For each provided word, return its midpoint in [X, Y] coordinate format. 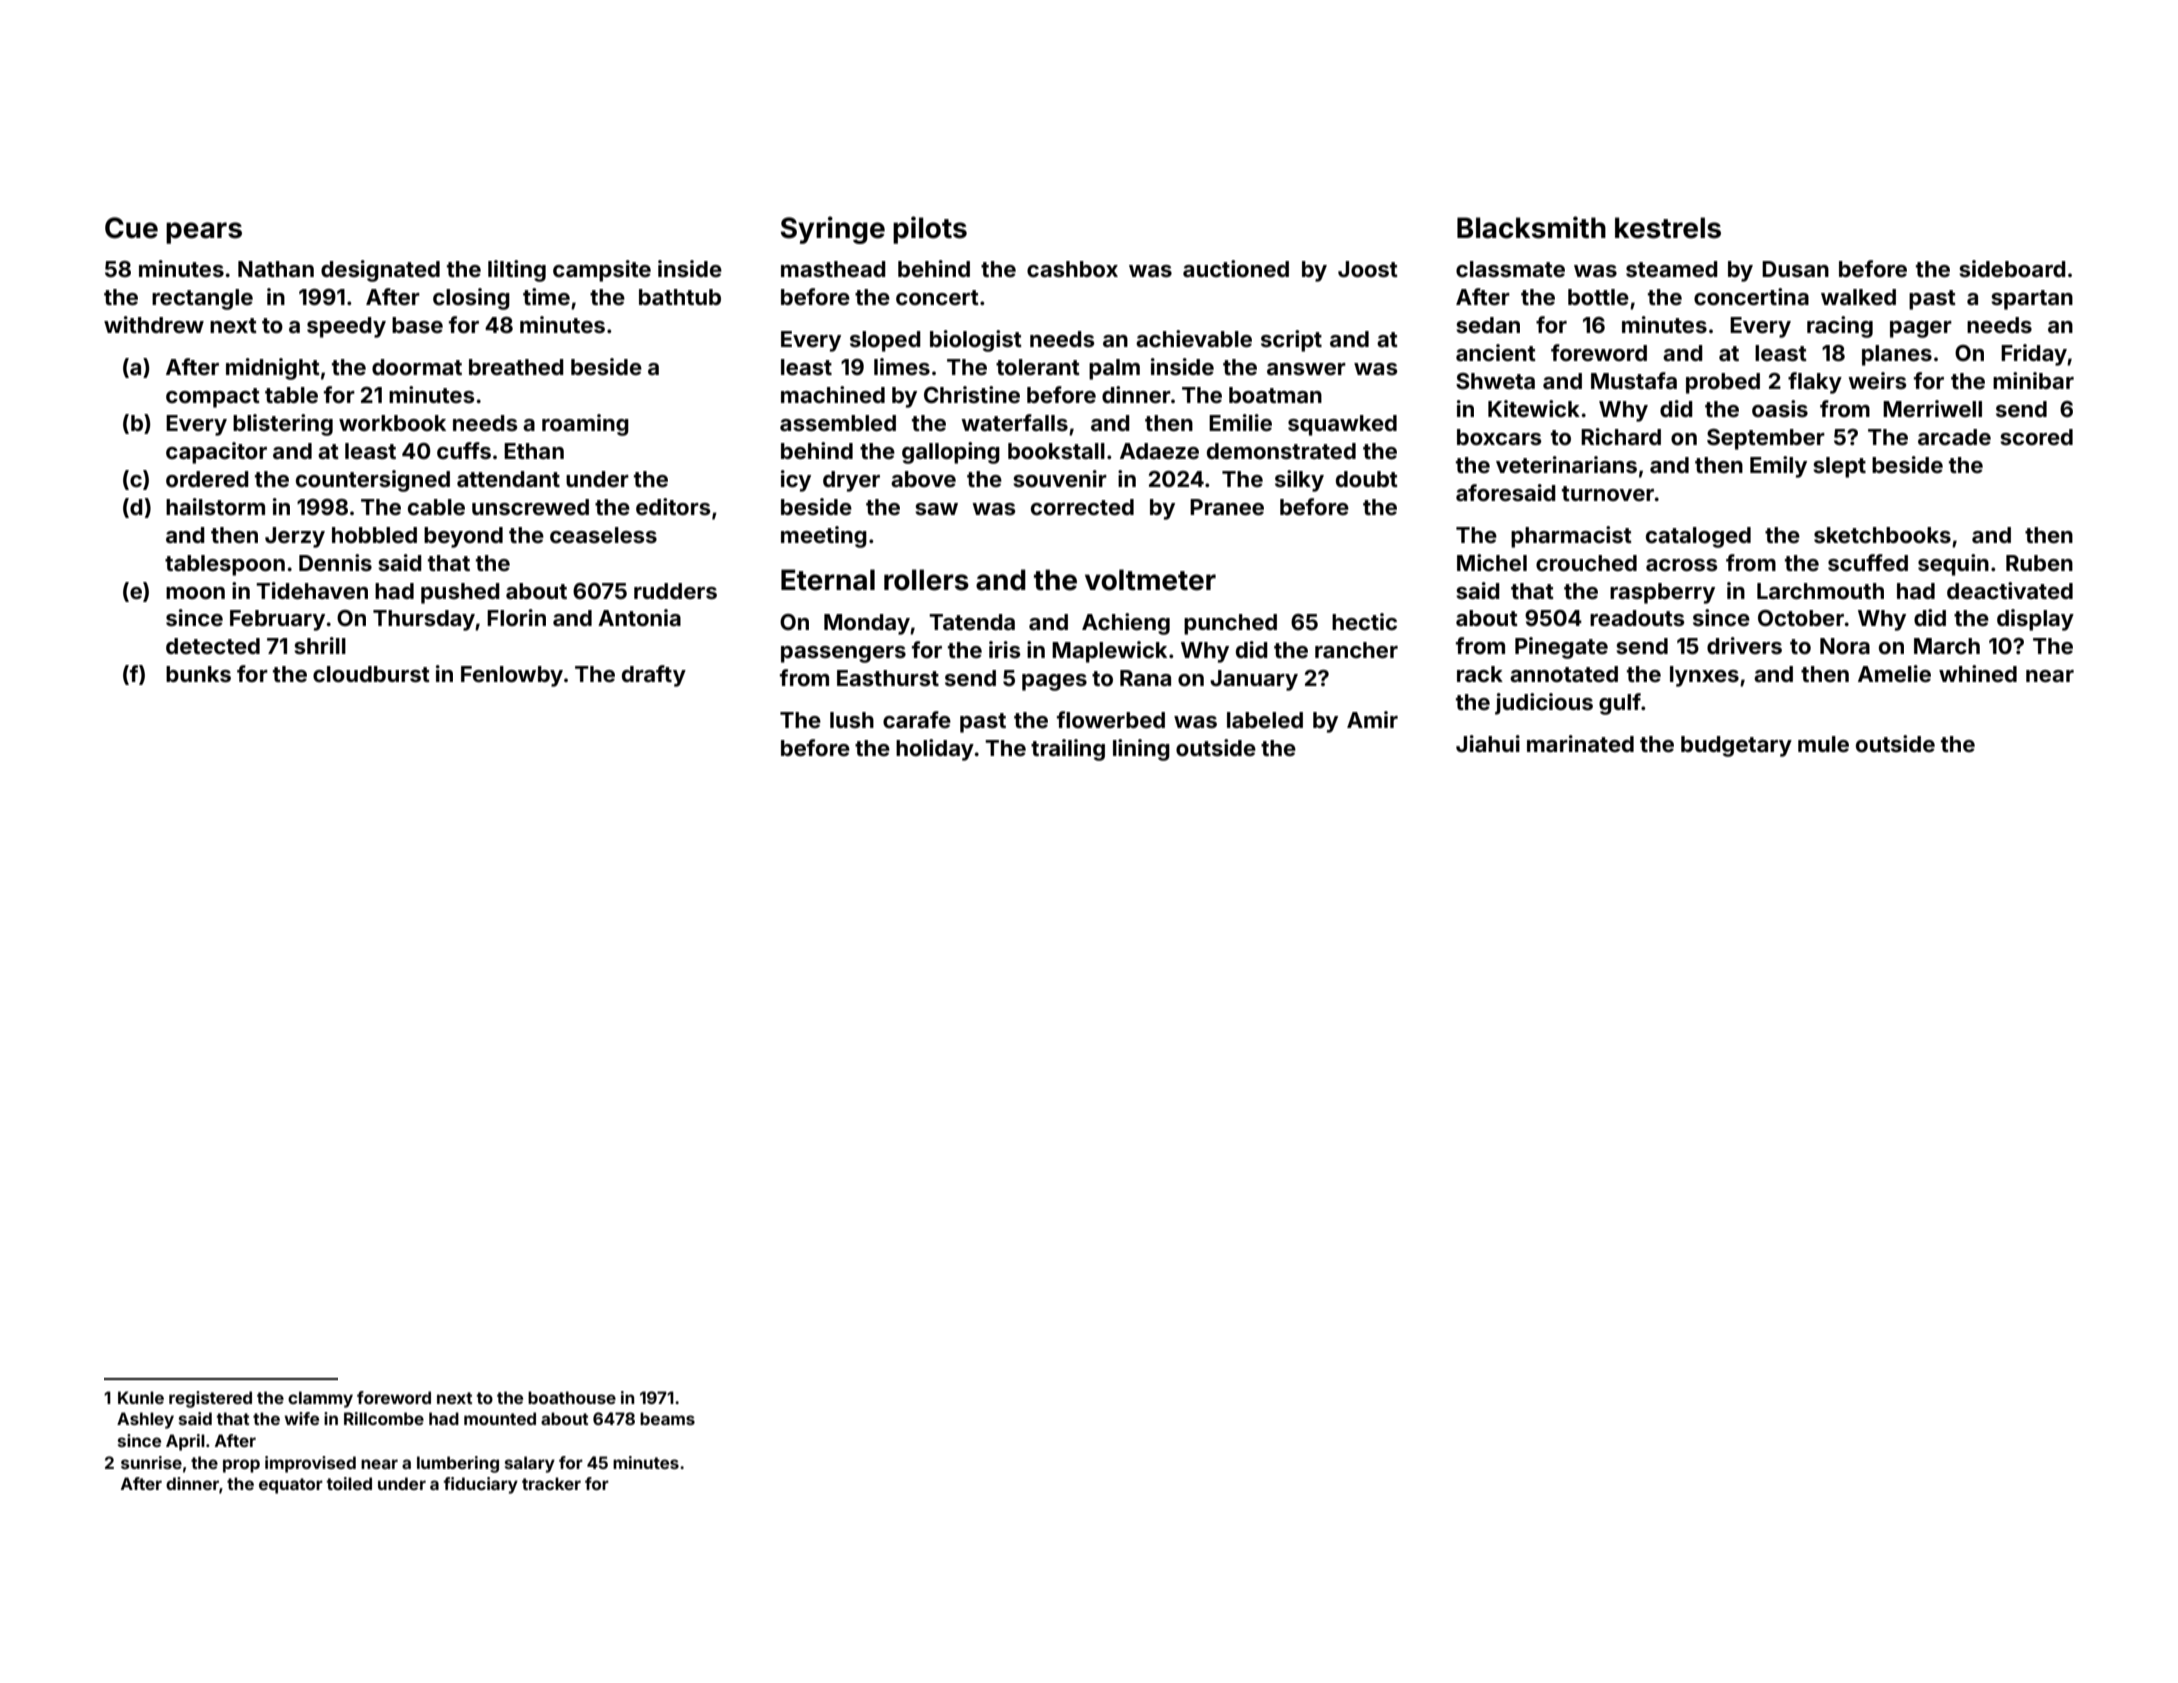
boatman [1275, 395]
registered [210, 1399]
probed [1723, 383]
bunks [198, 674]
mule [1823, 744]
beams [667, 1418]
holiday [935, 750]
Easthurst [888, 678]
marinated [1580, 743]
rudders [675, 591]
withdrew [154, 324]
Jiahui [1488, 743]
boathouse [572, 1397]
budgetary [1736, 746]
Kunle [141, 1397]
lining [1141, 750]
